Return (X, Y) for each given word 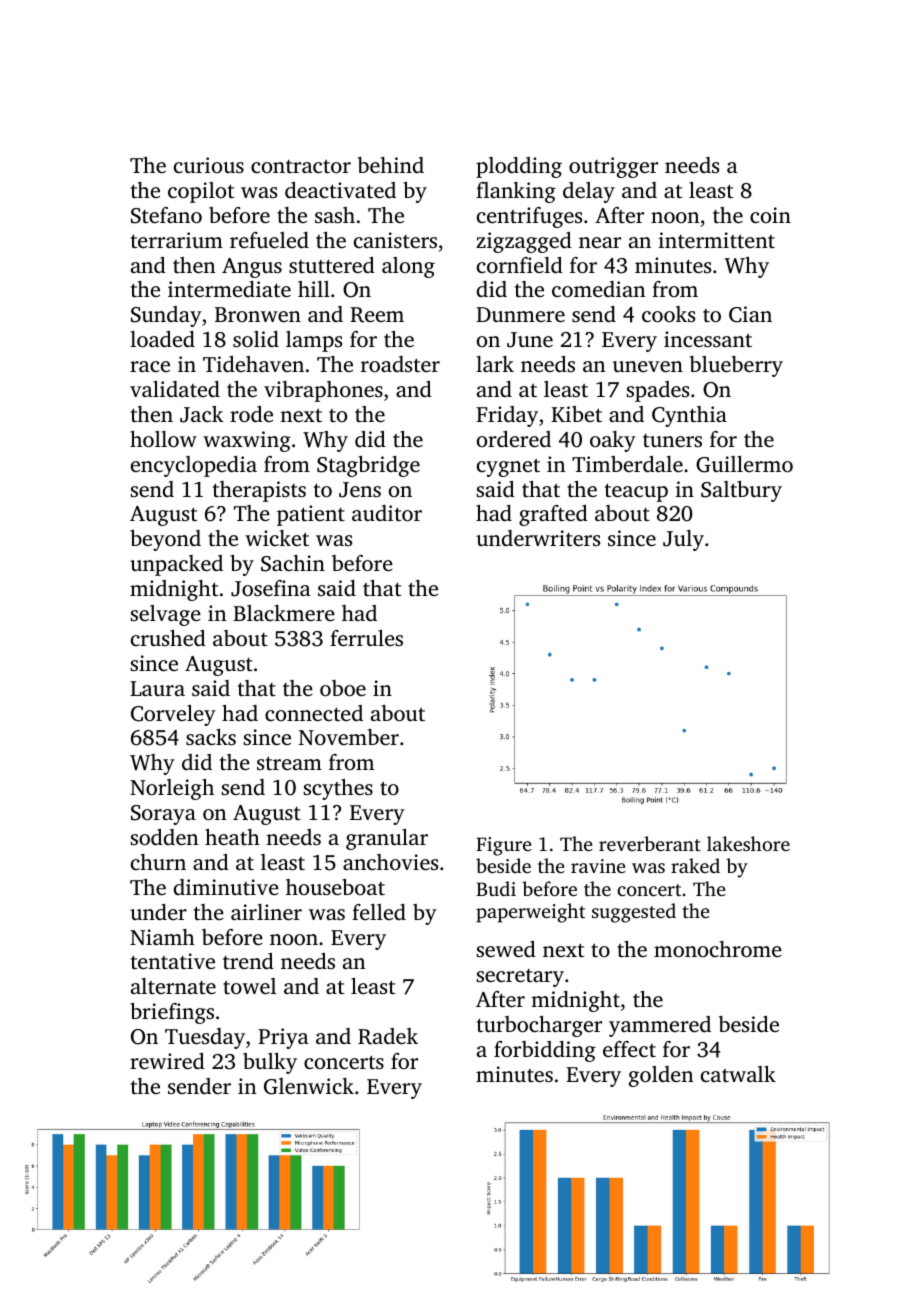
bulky (270, 1063)
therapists (259, 491)
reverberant (650, 843)
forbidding (545, 1051)
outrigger (613, 167)
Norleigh (172, 789)
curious (209, 165)
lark (495, 364)
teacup (636, 492)
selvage (165, 615)
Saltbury (741, 491)
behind (391, 165)
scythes (338, 789)
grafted (553, 515)
